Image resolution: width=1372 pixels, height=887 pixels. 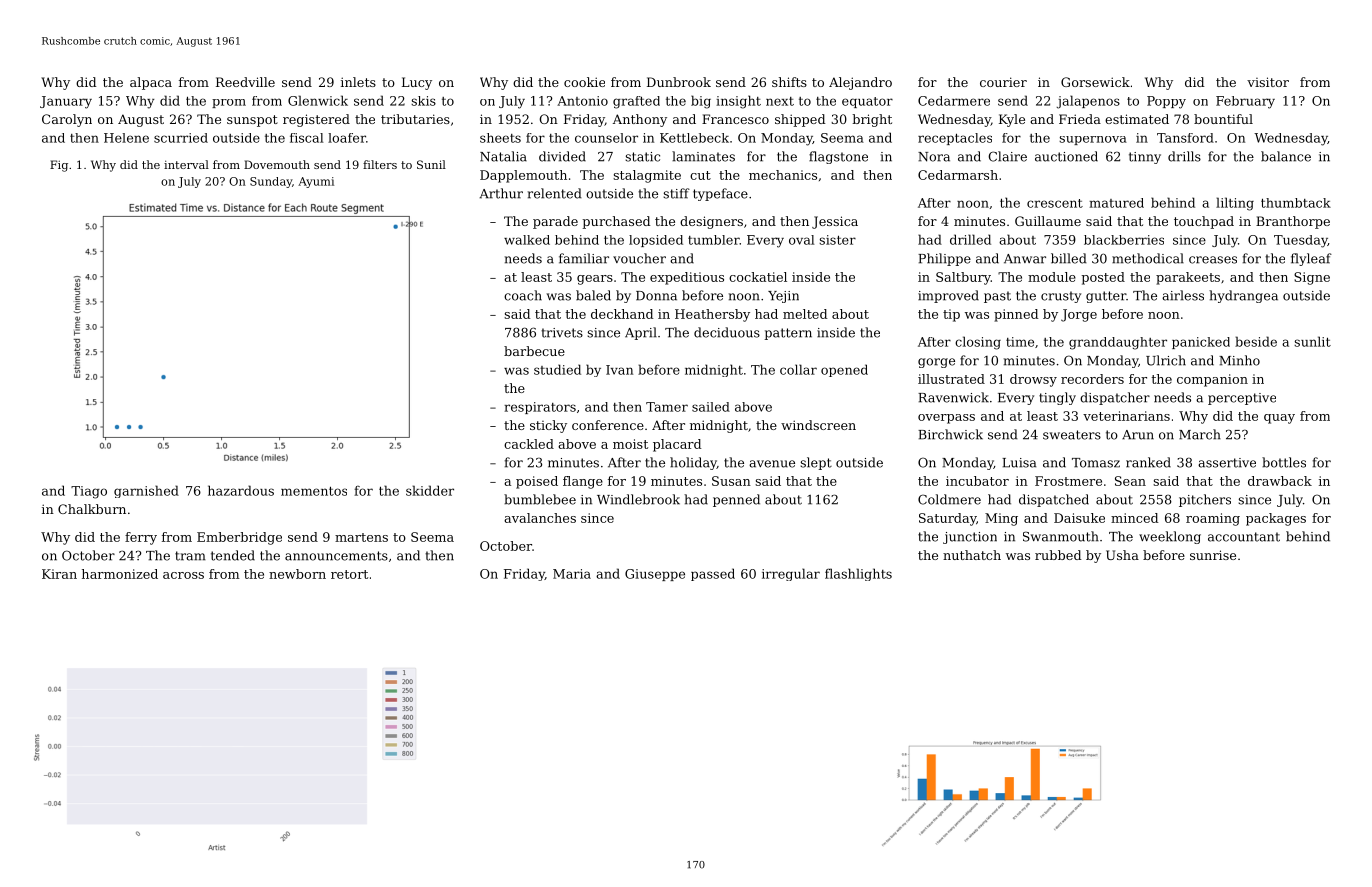 I want to click on Dunbrook, so click(x=679, y=82).
